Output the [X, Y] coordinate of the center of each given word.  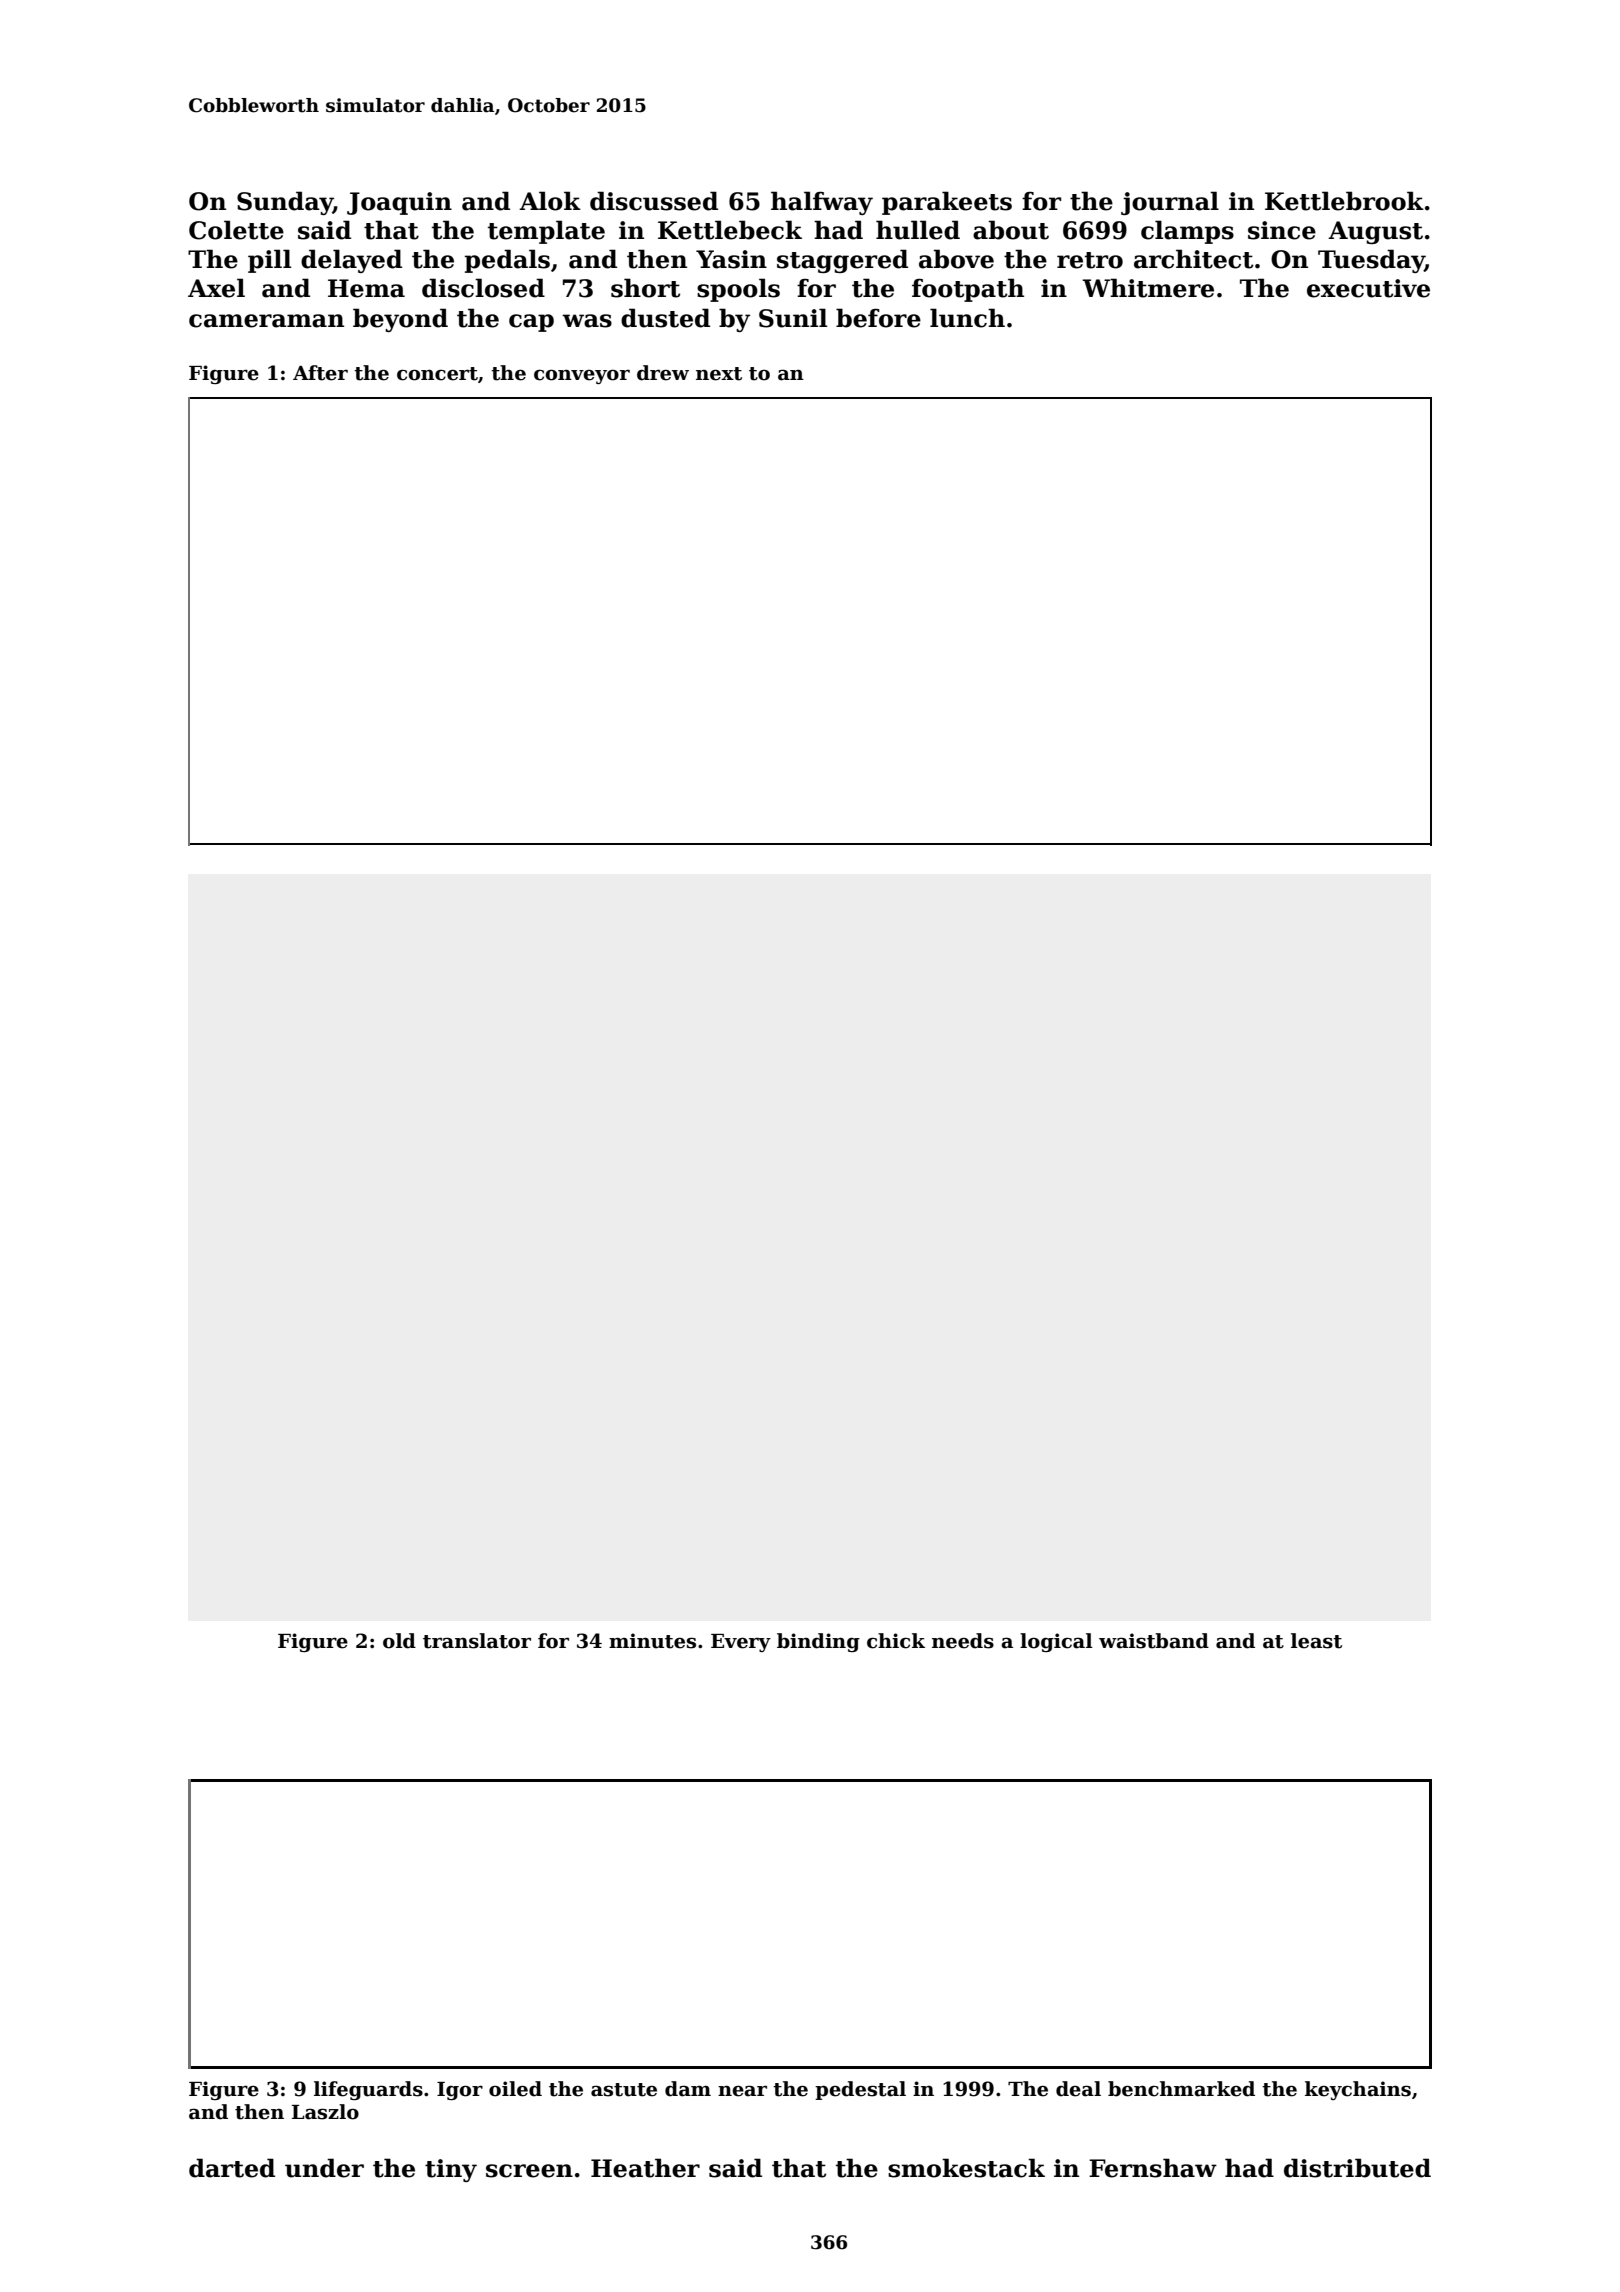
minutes [652, 1641]
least [1316, 1641]
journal [1170, 203]
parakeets [947, 203]
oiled [515, 2089]
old [399, 1641]
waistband [1154, 1641]
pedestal [860, 2090]
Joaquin [399, 203]
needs [963, 1641]
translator [477, 1641]
